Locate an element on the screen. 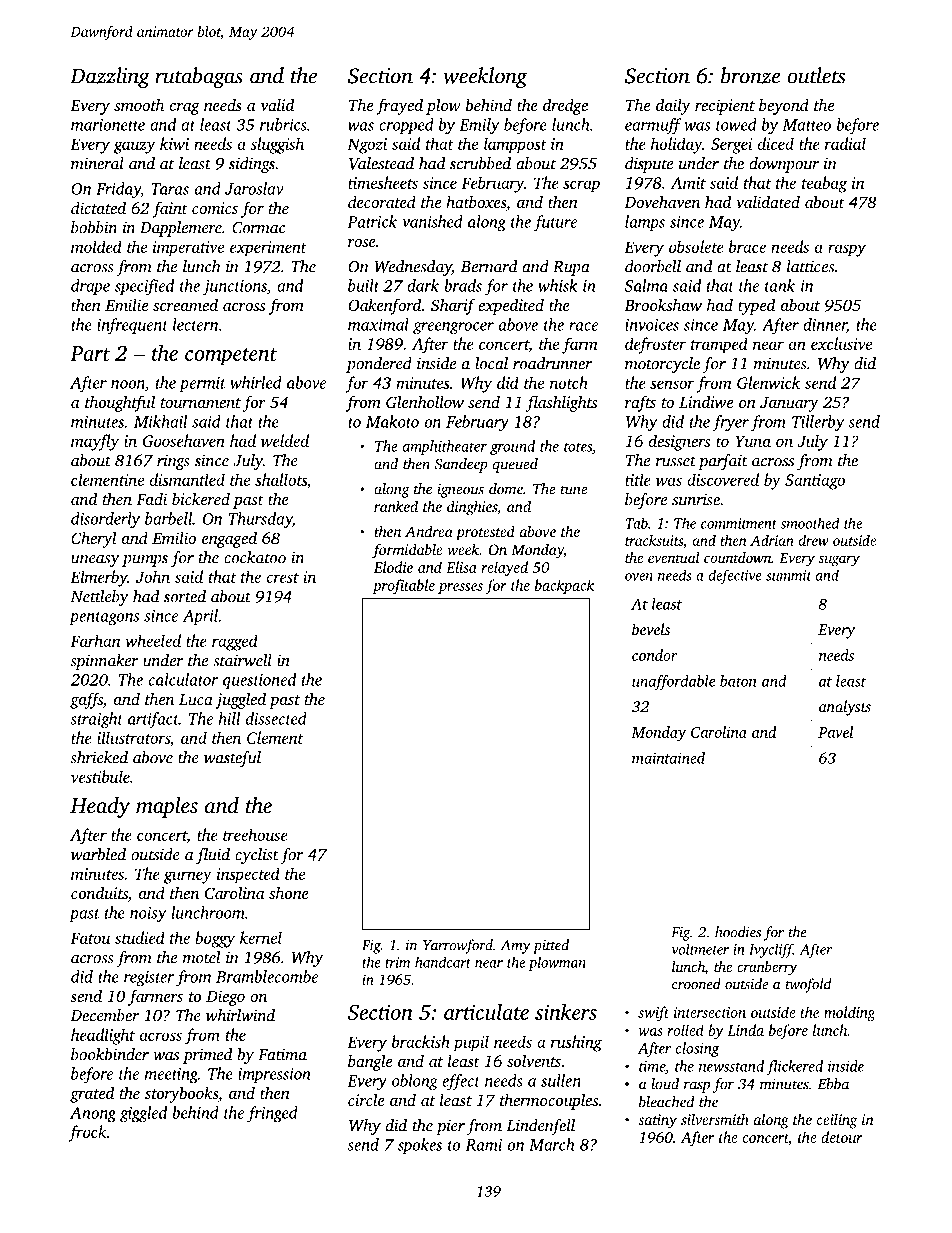  profitable is located at coordinates (404, 586).
